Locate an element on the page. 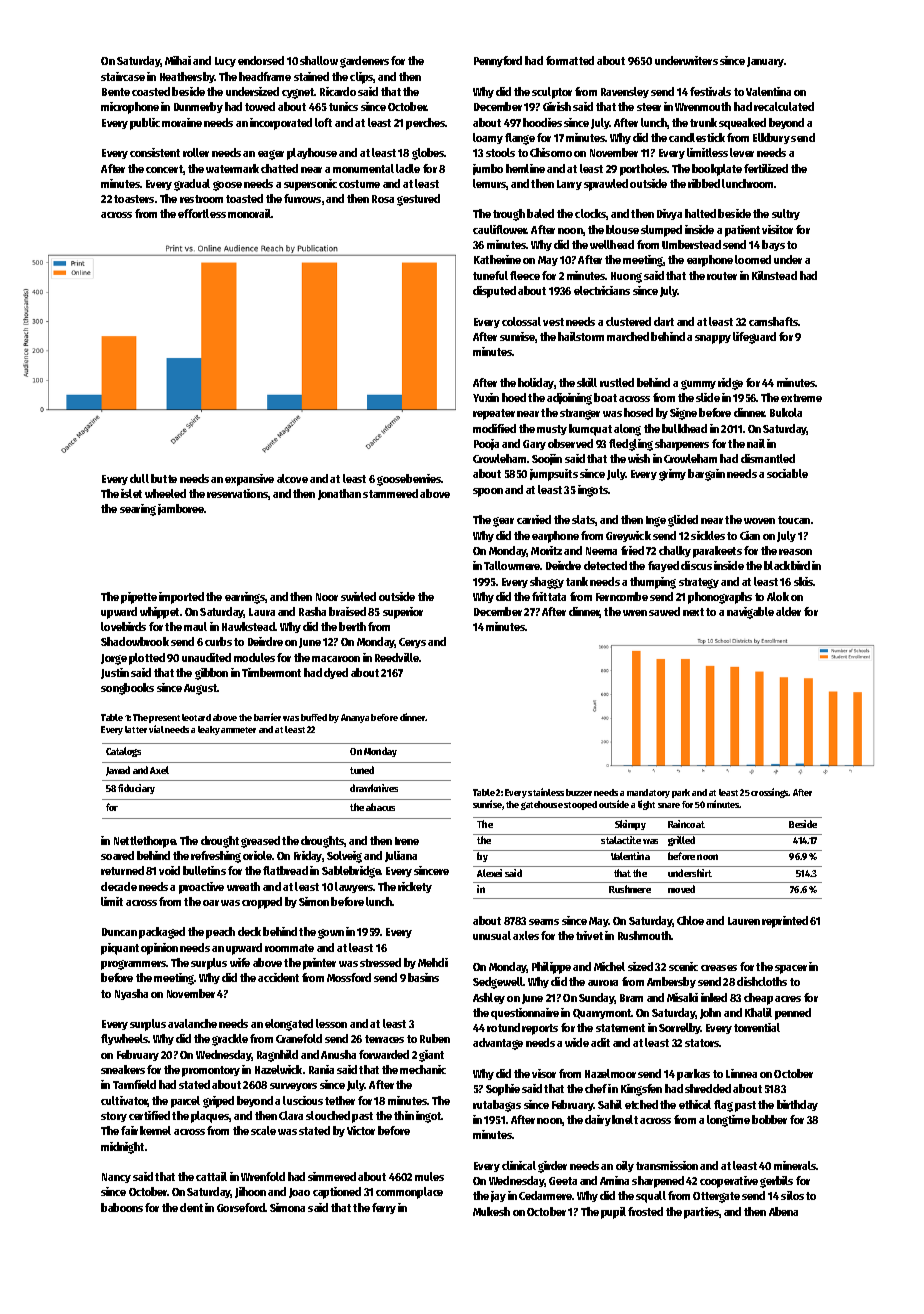 This image has width=924, height=1314. slide is located at coordinates (708, 397).
